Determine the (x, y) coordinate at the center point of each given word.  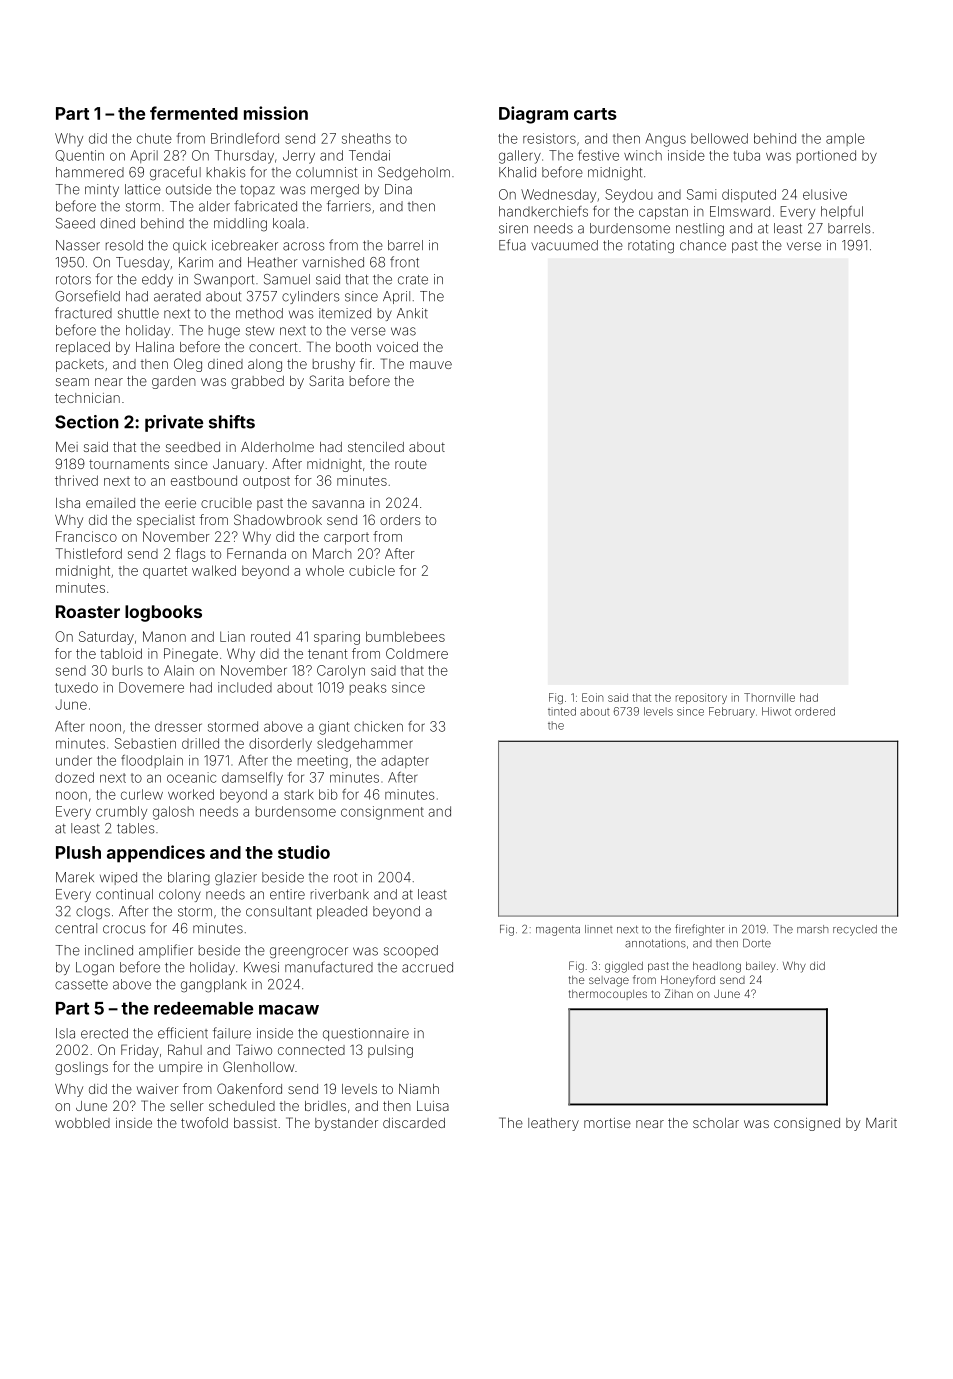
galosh (173, 813)
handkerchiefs (543, 211)
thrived (76, 480)
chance (703, 245)
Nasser (78, 245)
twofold (204, 1122)
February (732, 712)
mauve (431, 365)
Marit (881, 1123)
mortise (607, 1123)
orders (400, 520)
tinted (562, 711)
